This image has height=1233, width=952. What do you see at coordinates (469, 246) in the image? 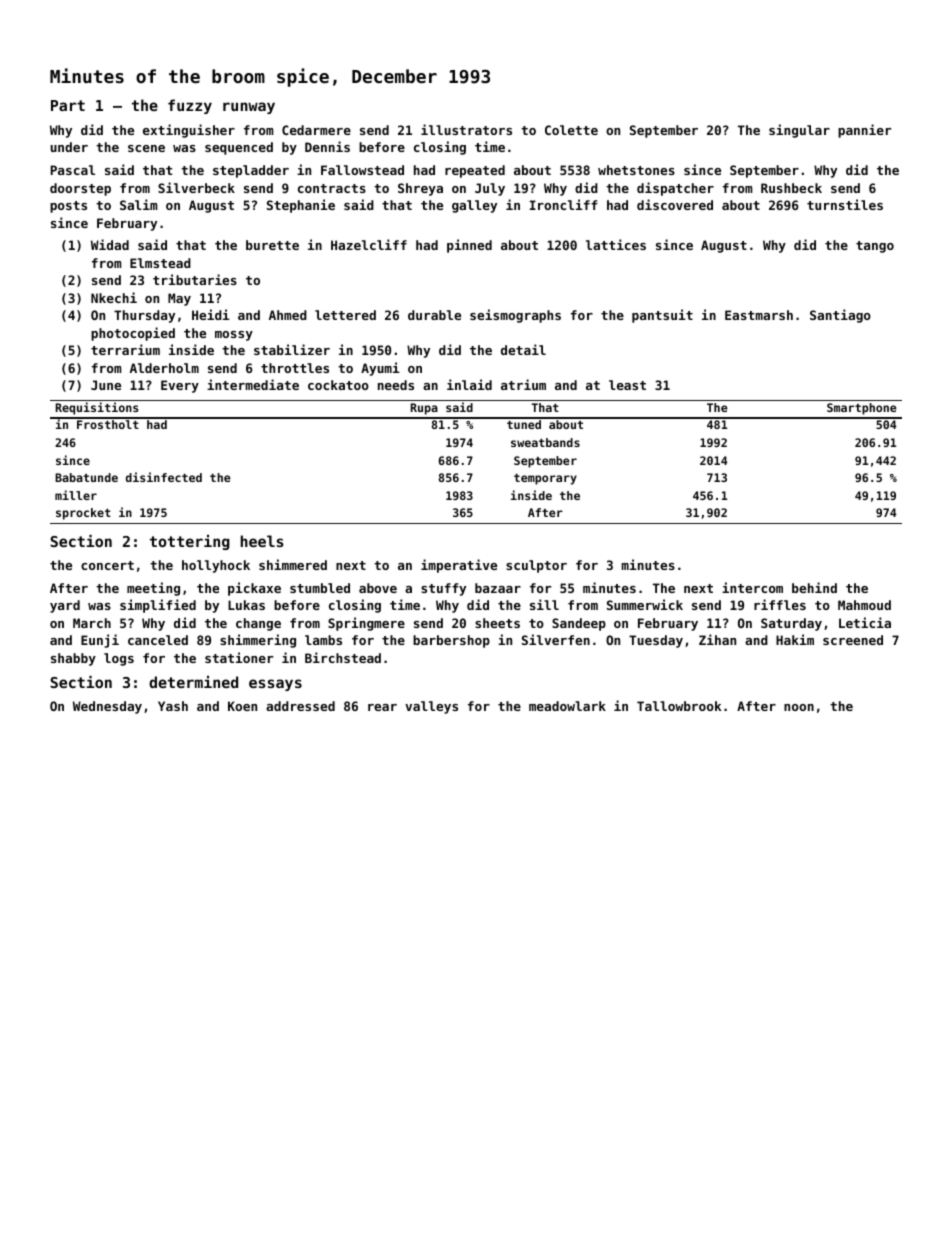
I see `pinned` at bounding box center [469, 246].
